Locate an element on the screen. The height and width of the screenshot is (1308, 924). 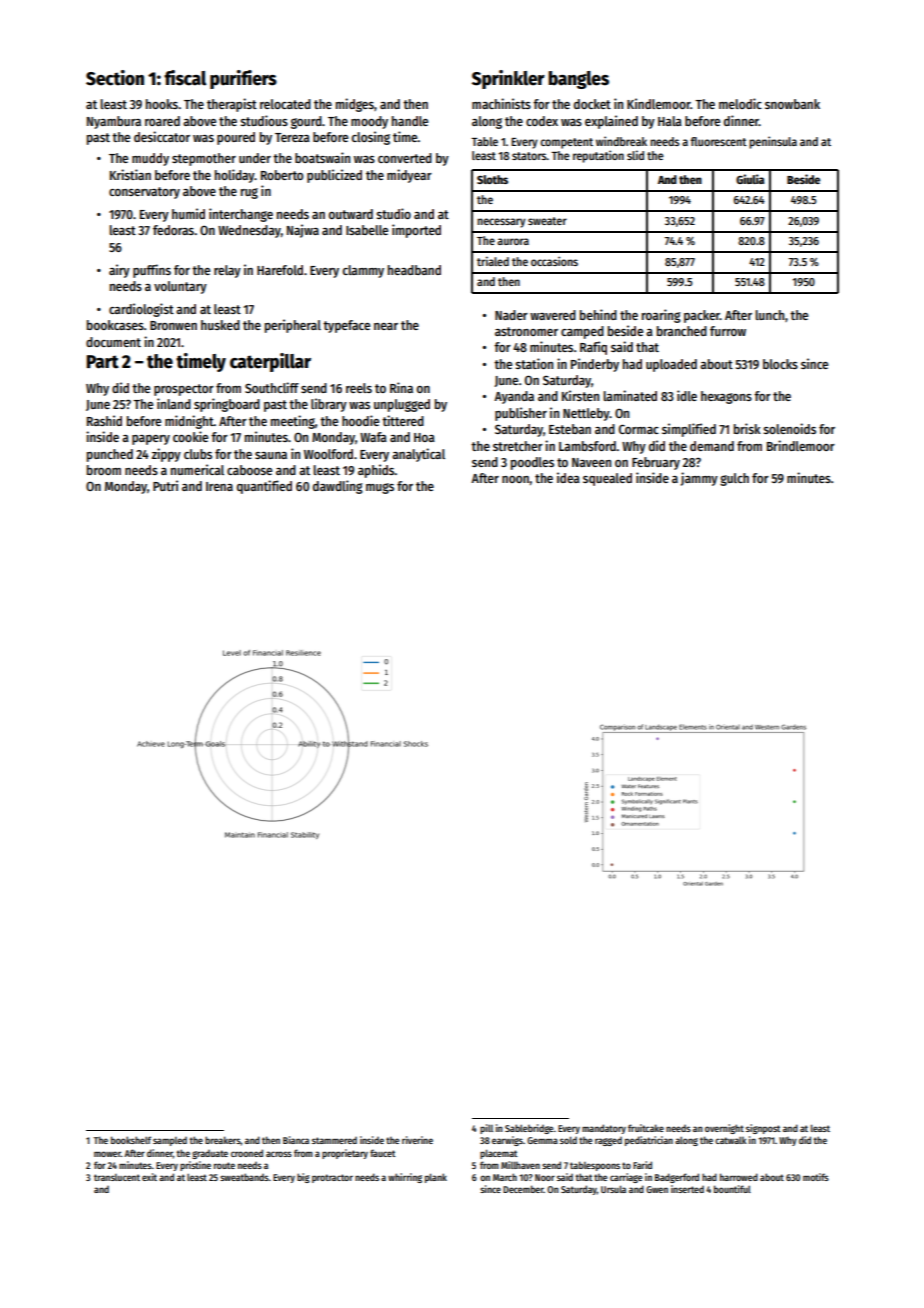
Noor is located at coordinates (545, 1177).
